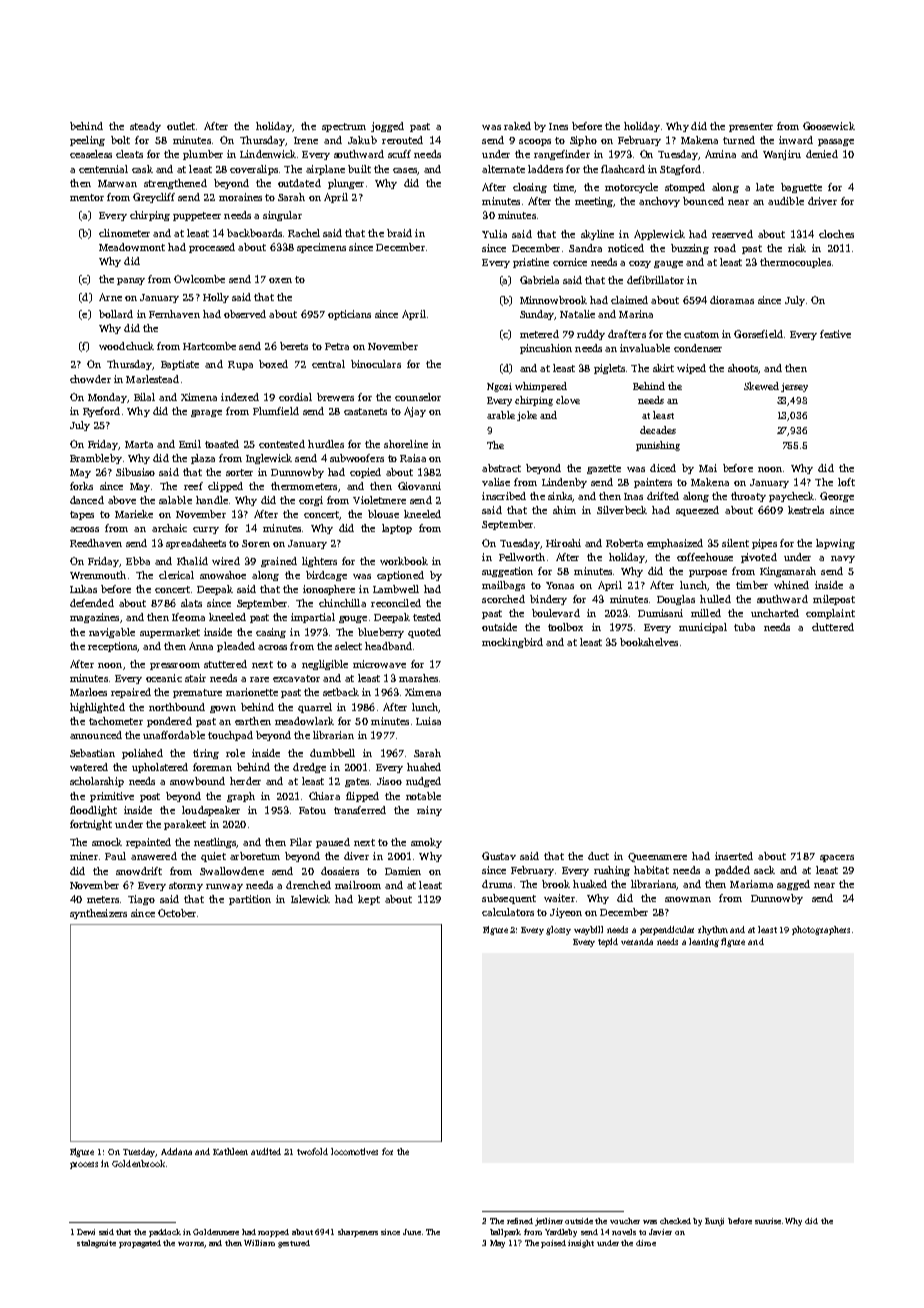 This image has height=1308, width=924. What do you see at coordinates (98, 914) in the image?
I see `synthesizers` at bounding box center [98, 914].
